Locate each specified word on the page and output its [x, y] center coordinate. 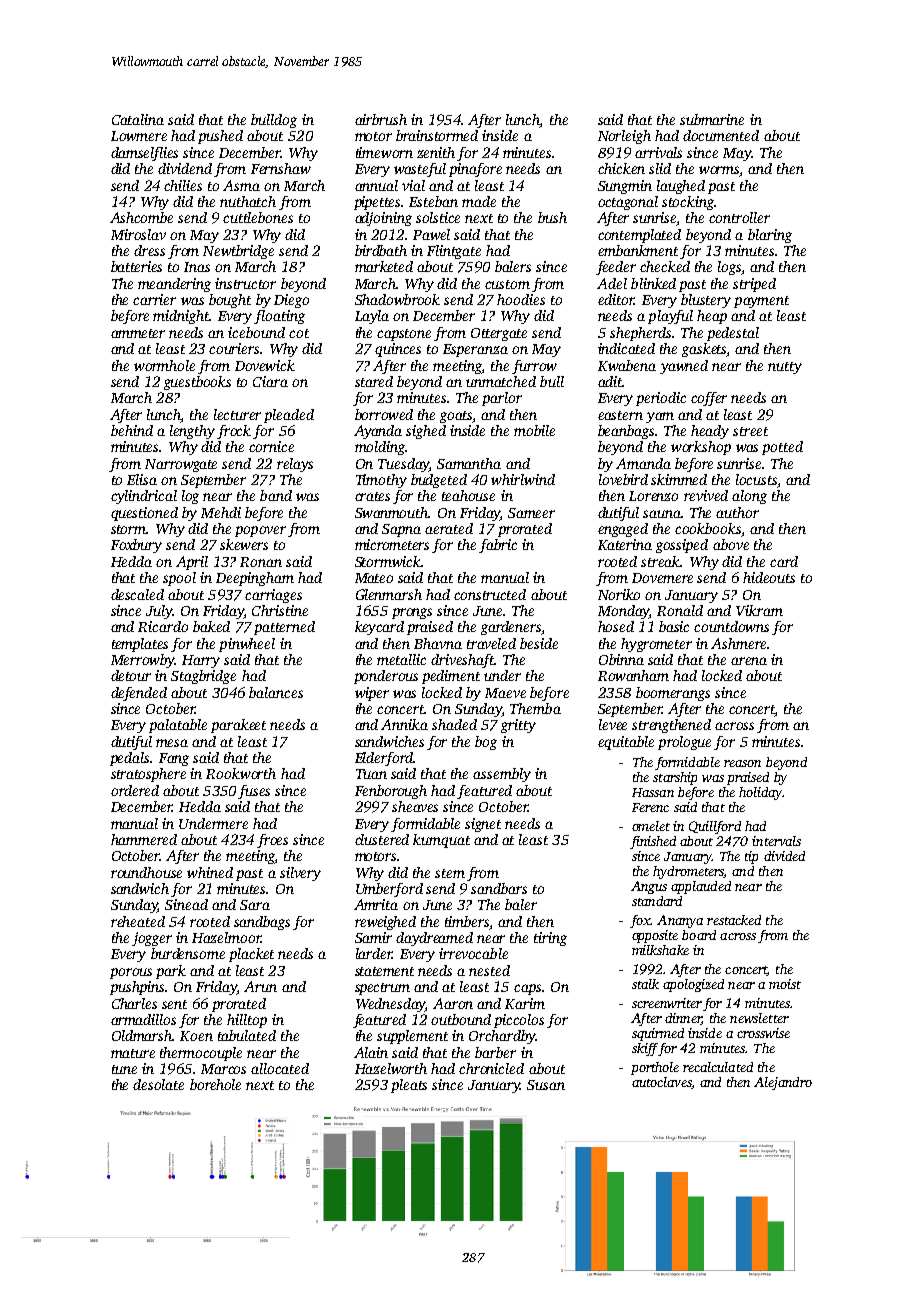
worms [719, 171]
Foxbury [136, 546]
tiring [550, 939]
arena [749, 661]
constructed [490, 594]
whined [210, 872]
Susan [546, 1085]
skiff [645, 1049]
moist [785, 984]
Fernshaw [281, 168]
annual [376, 185]
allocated [280, 1068]
